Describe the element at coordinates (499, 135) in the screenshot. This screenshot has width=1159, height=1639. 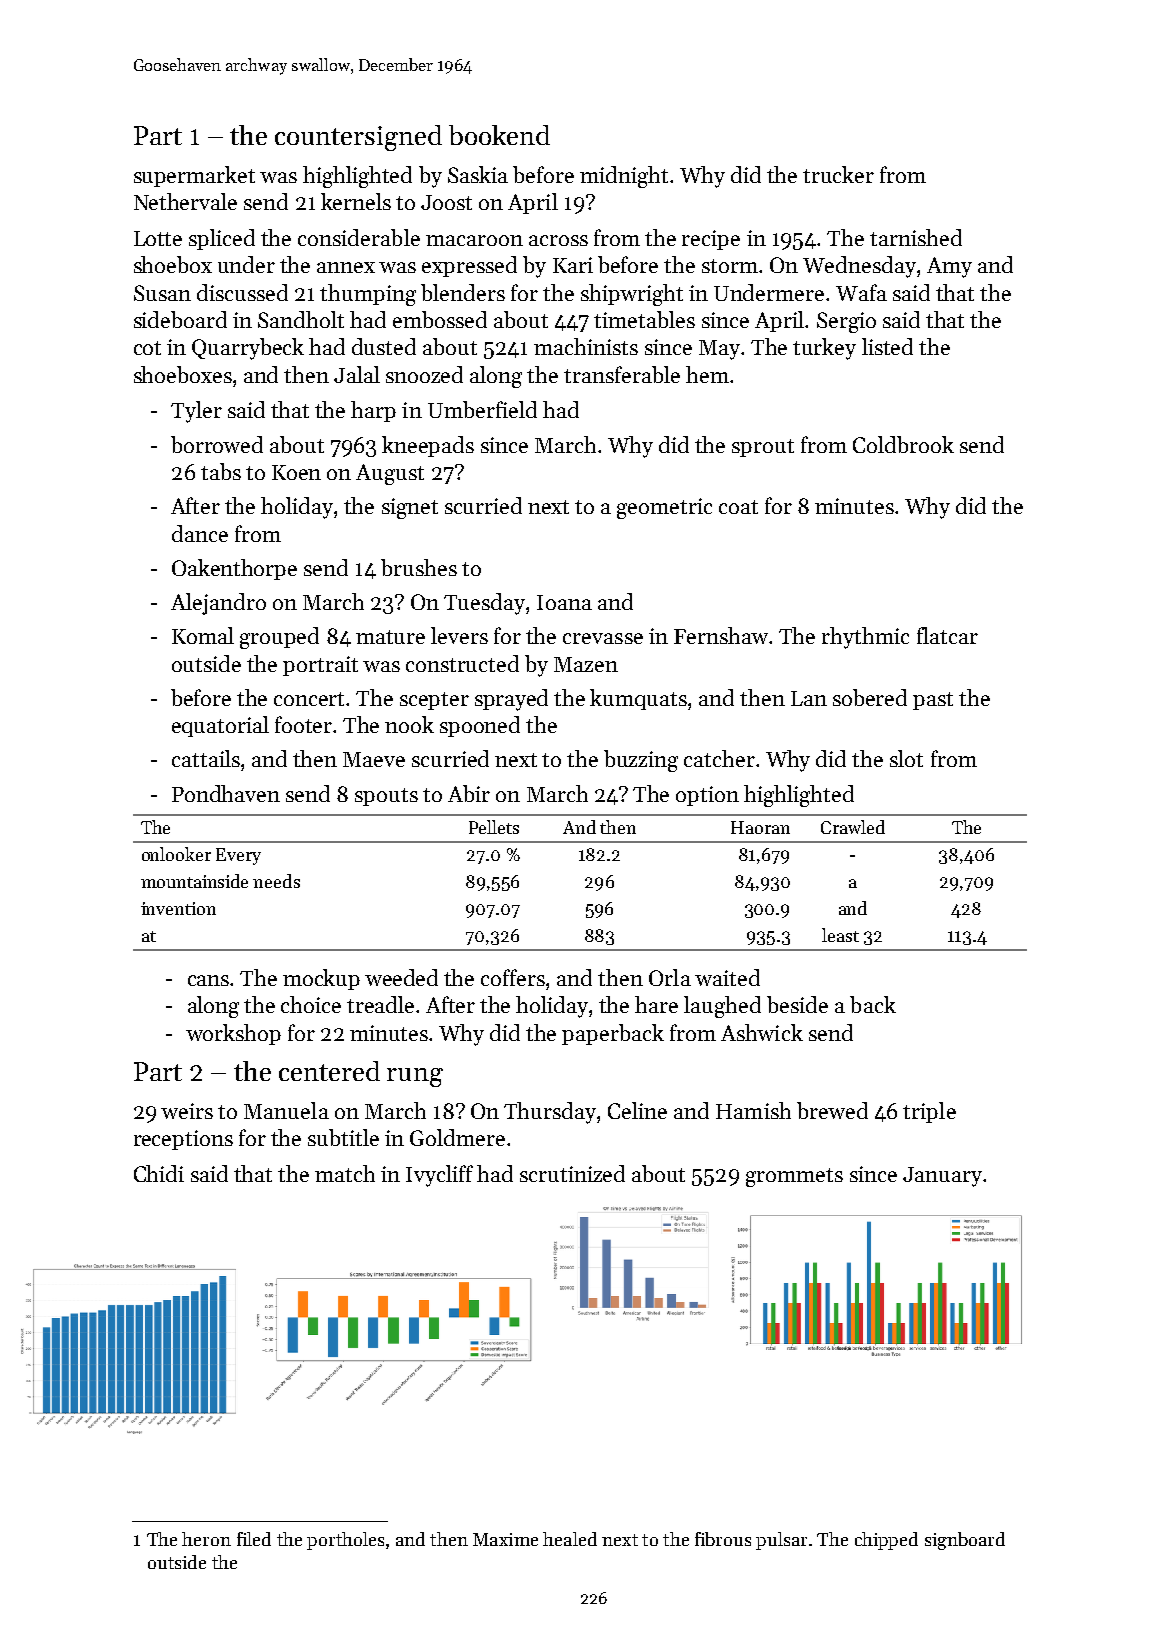
I see `bookend` at that location.
